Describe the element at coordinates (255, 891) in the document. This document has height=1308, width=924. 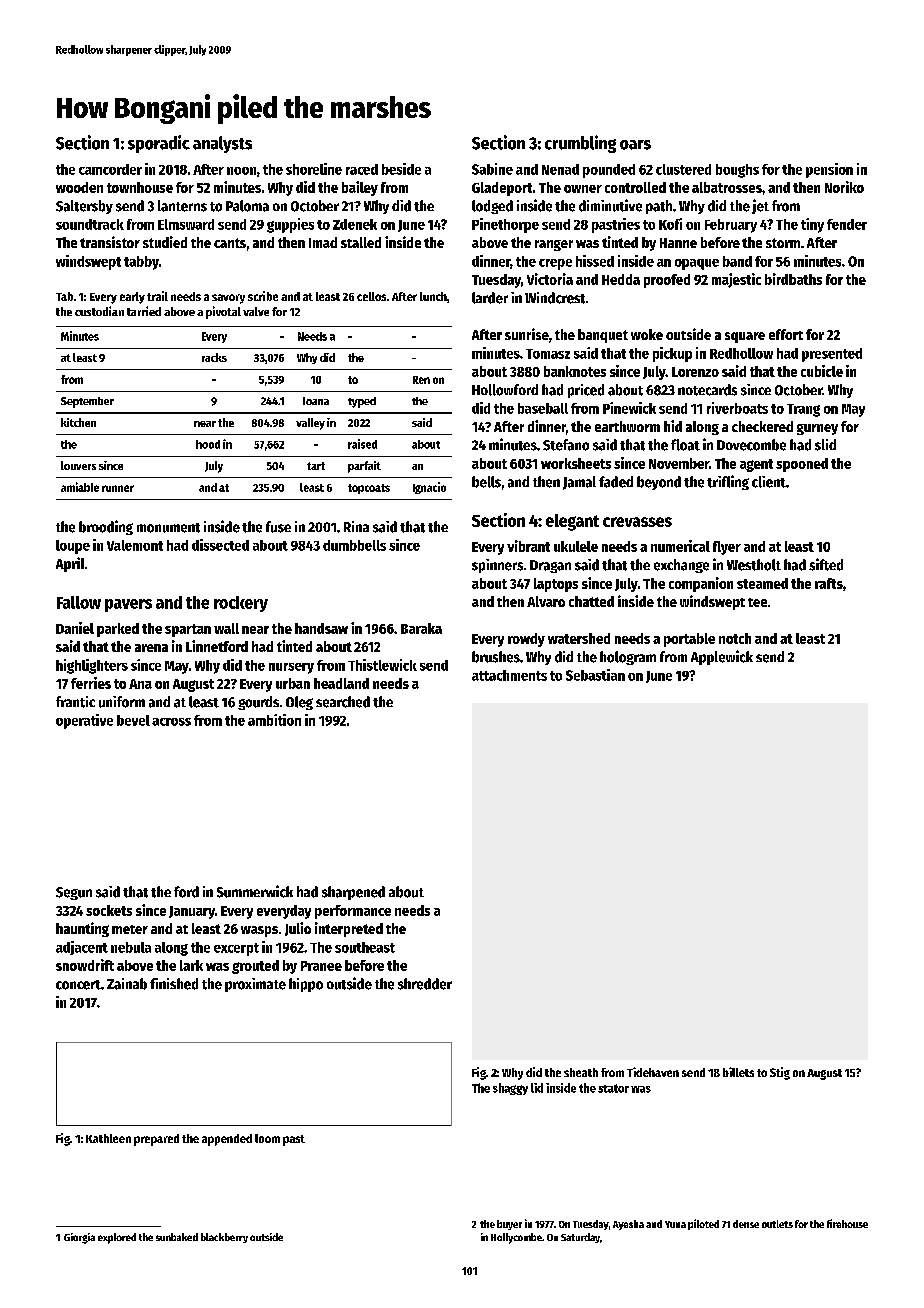
I see `Summerwick` at that location.
